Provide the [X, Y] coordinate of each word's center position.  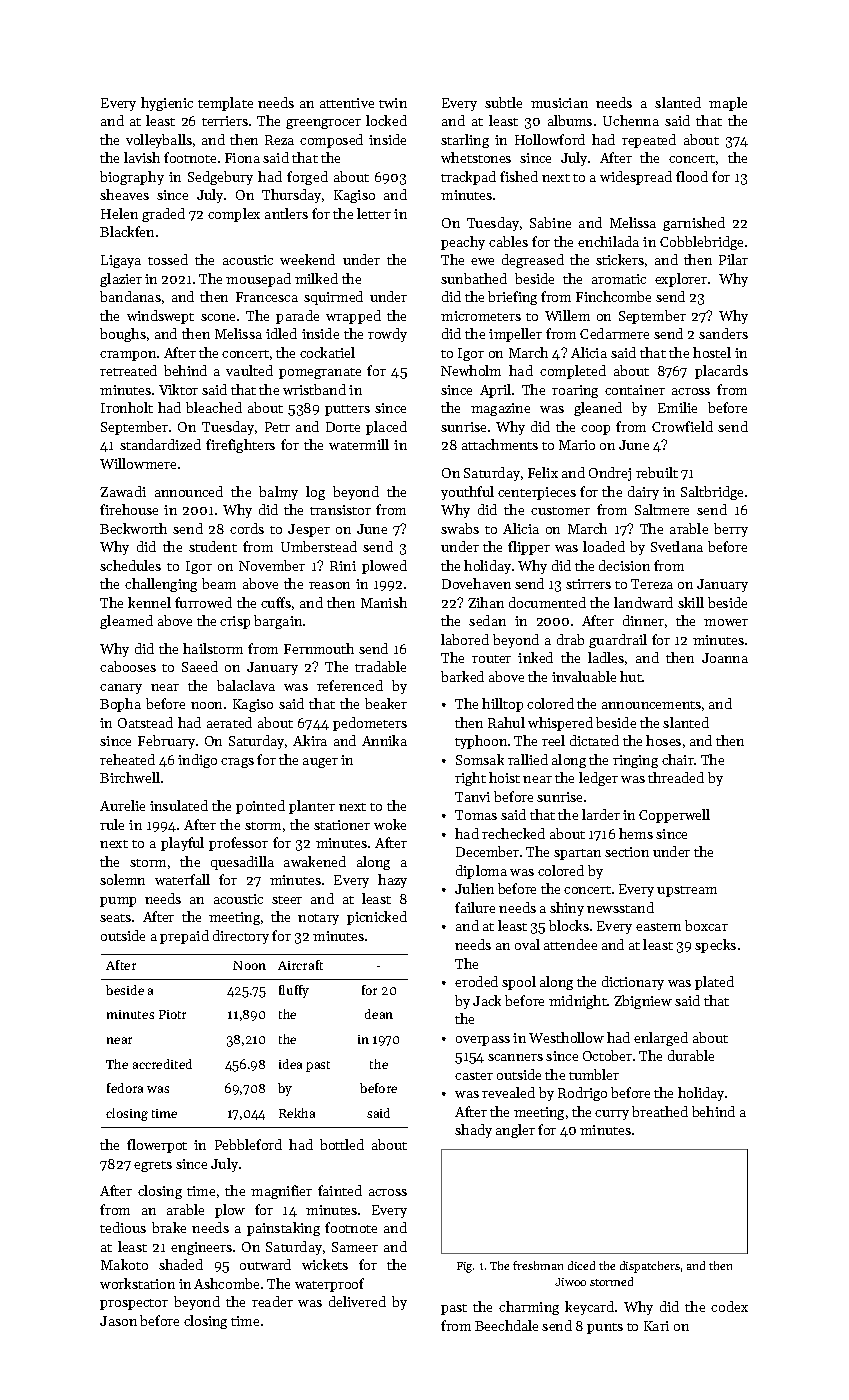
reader [272, 1301]
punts [605, 1328]
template [225, 104]
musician [559, 103]
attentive [347, 103]
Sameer [355, 1247]
